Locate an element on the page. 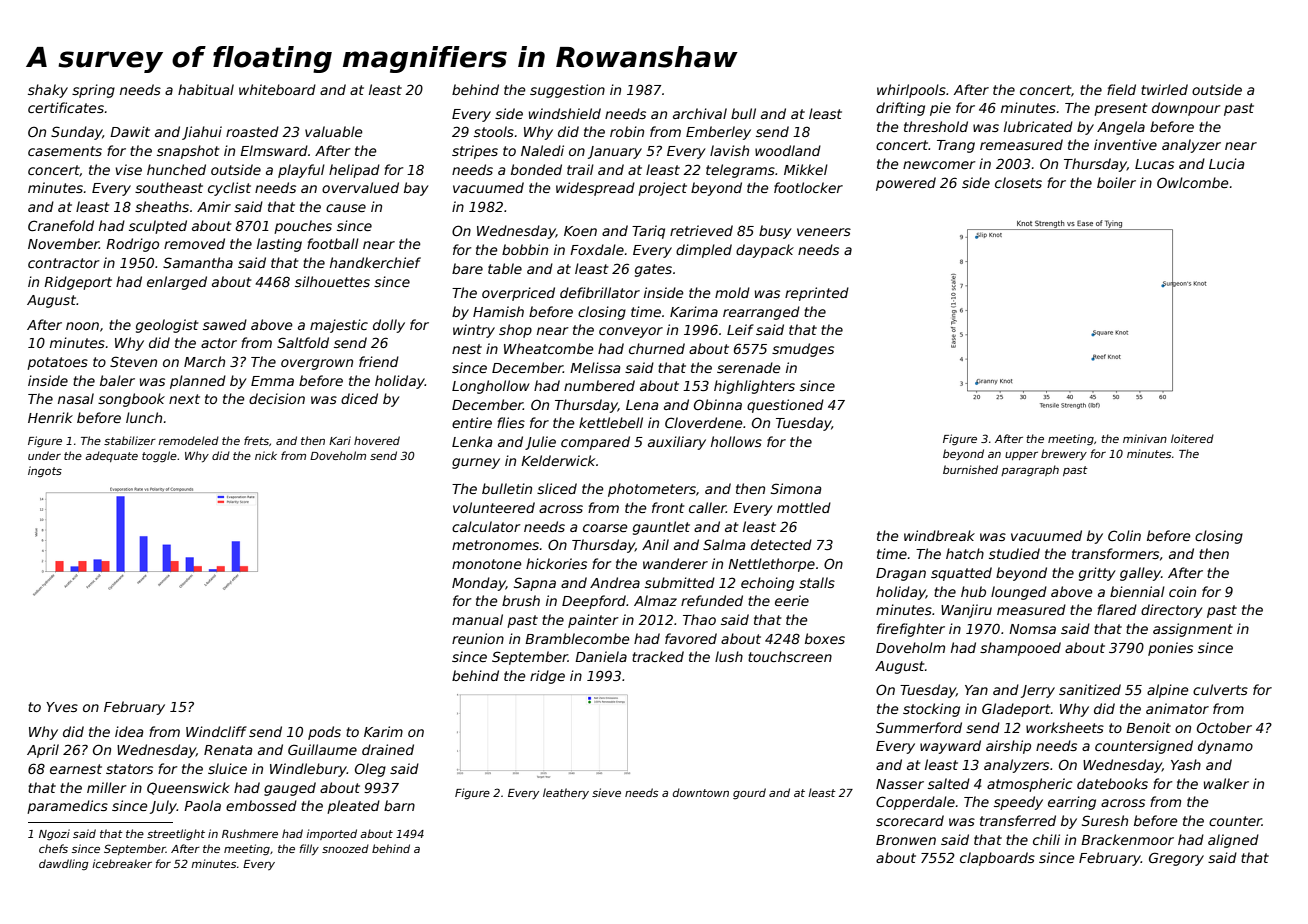  Elmsward is located at coordinates (274, 150).
